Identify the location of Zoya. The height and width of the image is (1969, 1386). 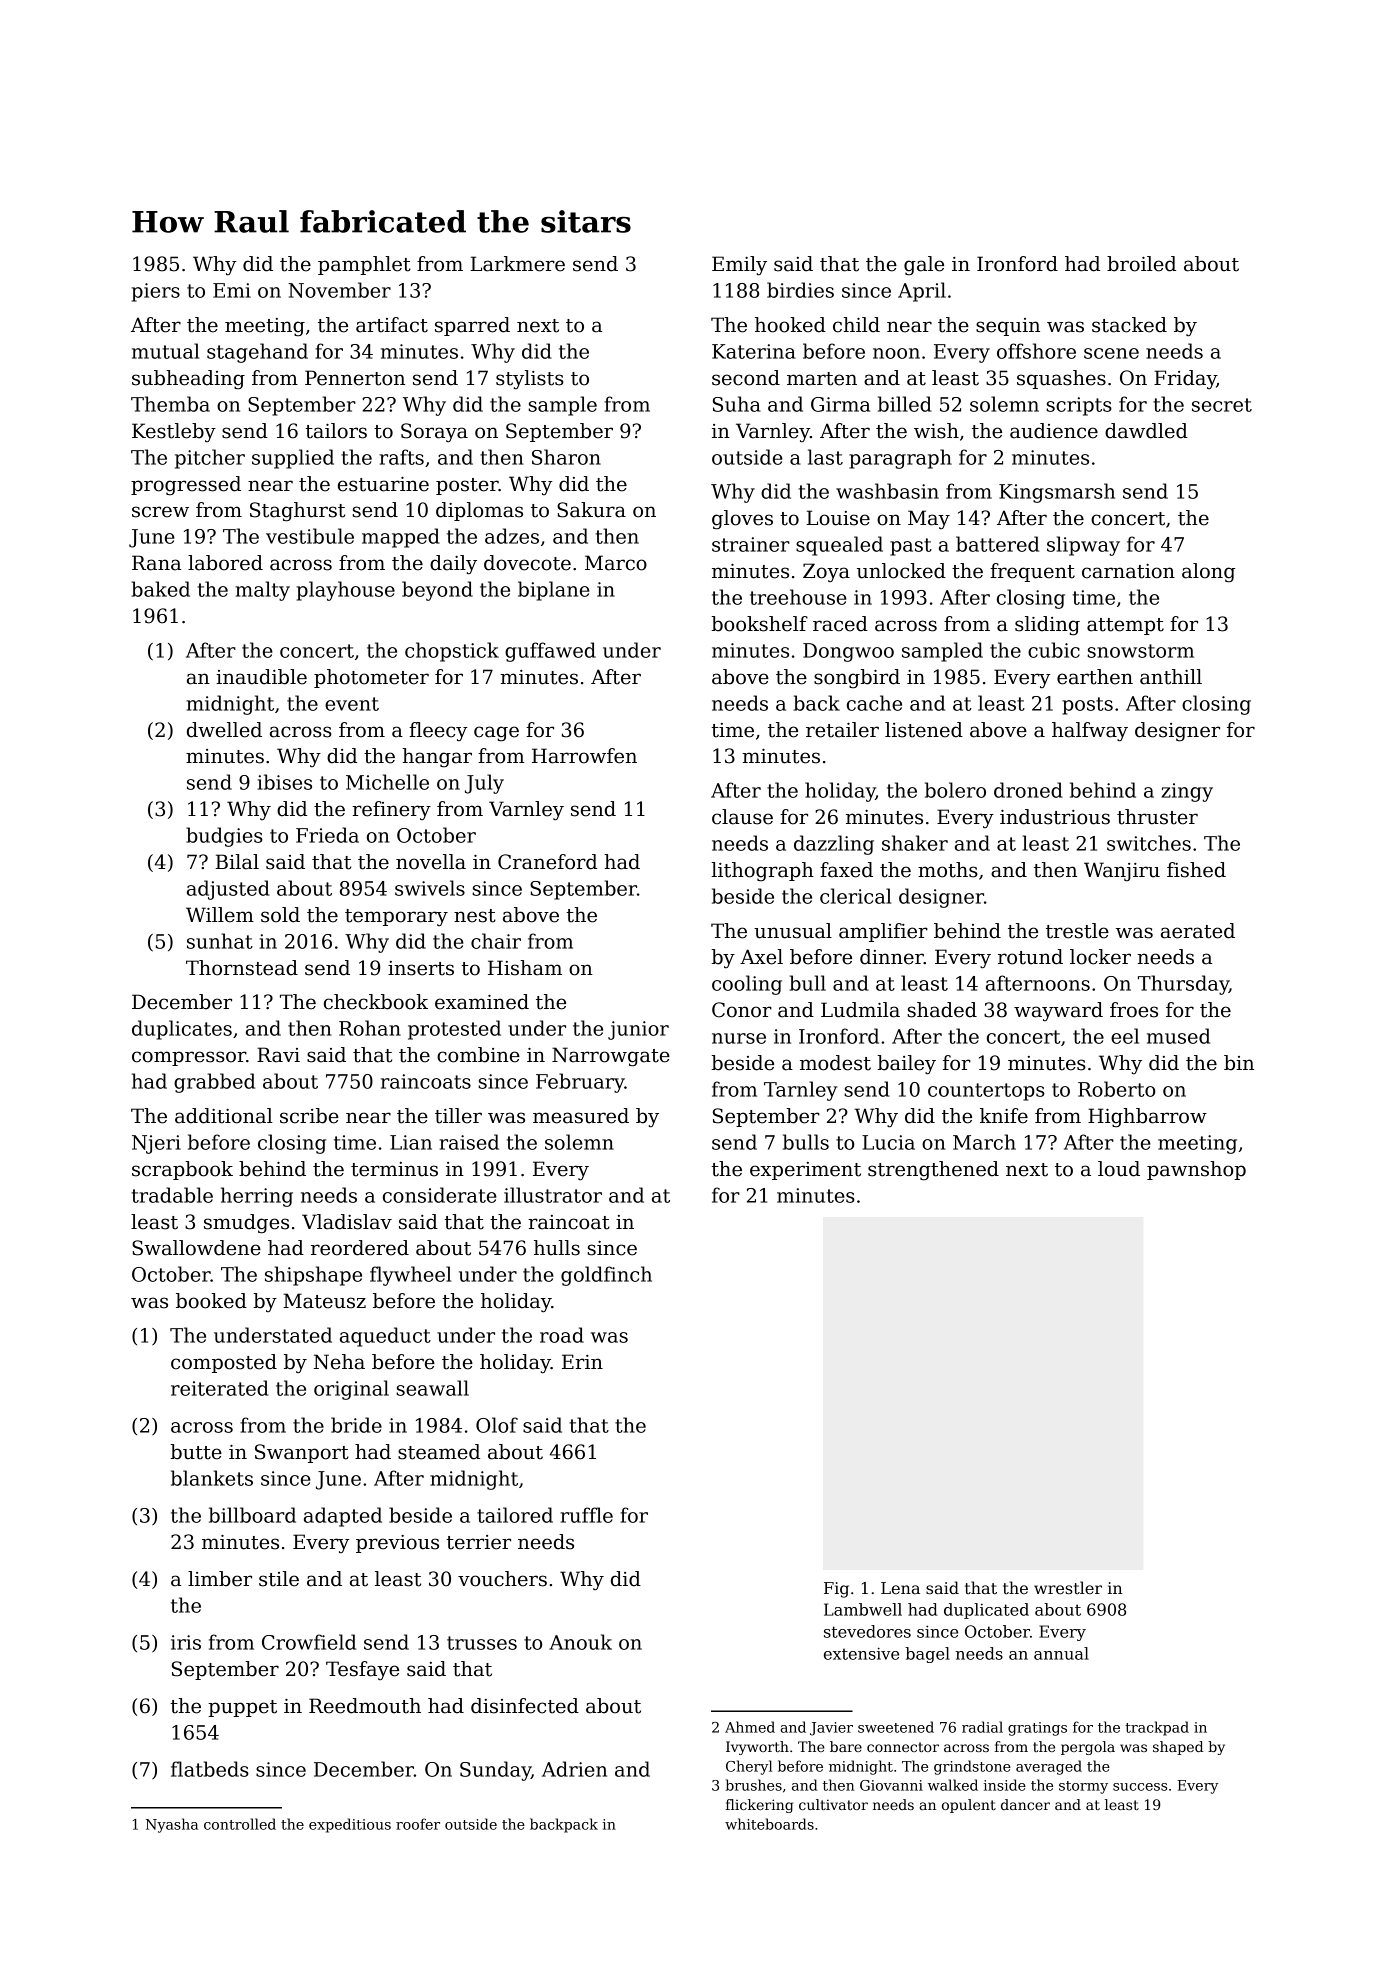
(826, 572).
